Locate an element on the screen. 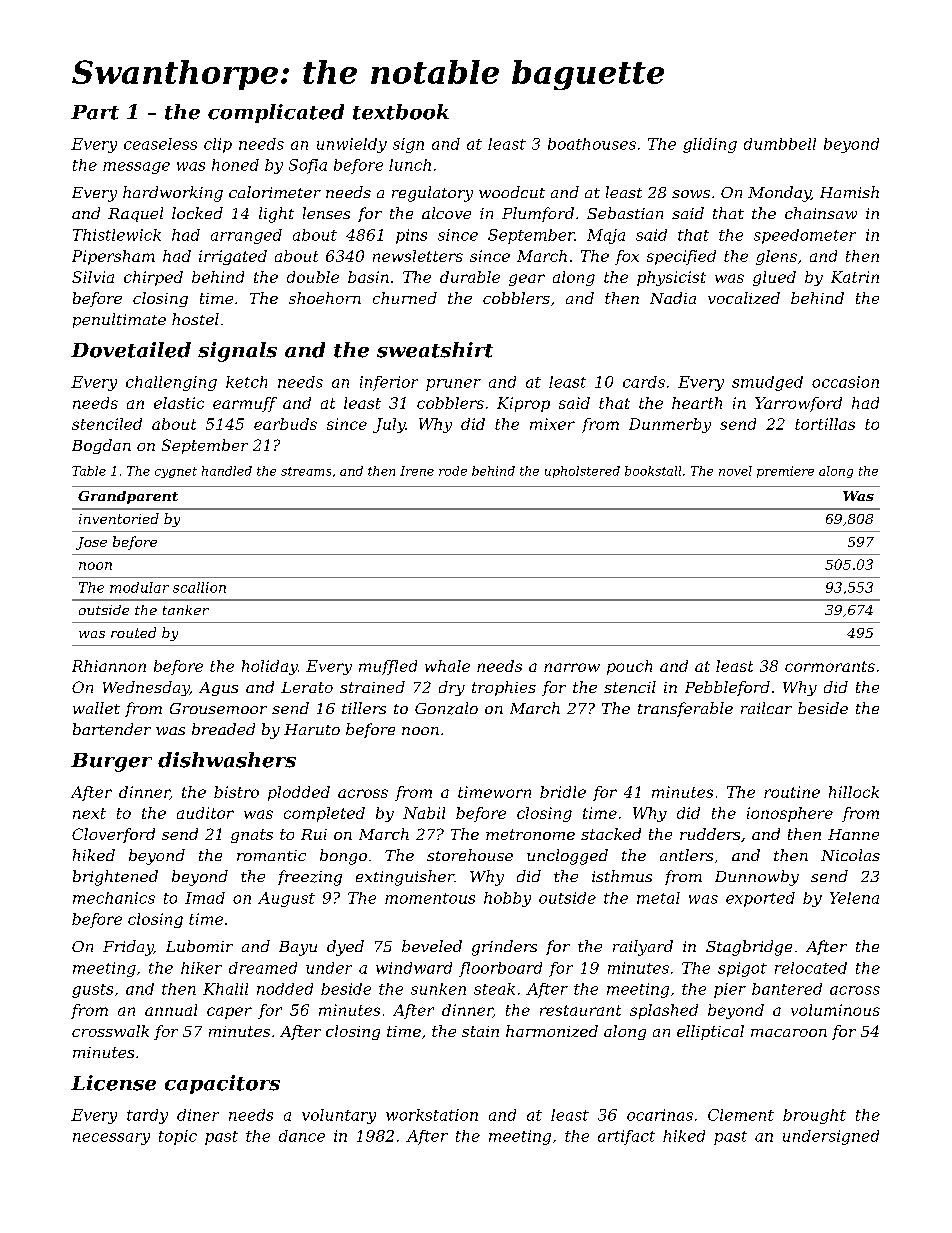 The height and width of the screenshot is (1233, 952). trophies is located at coordinates (504, 688).
